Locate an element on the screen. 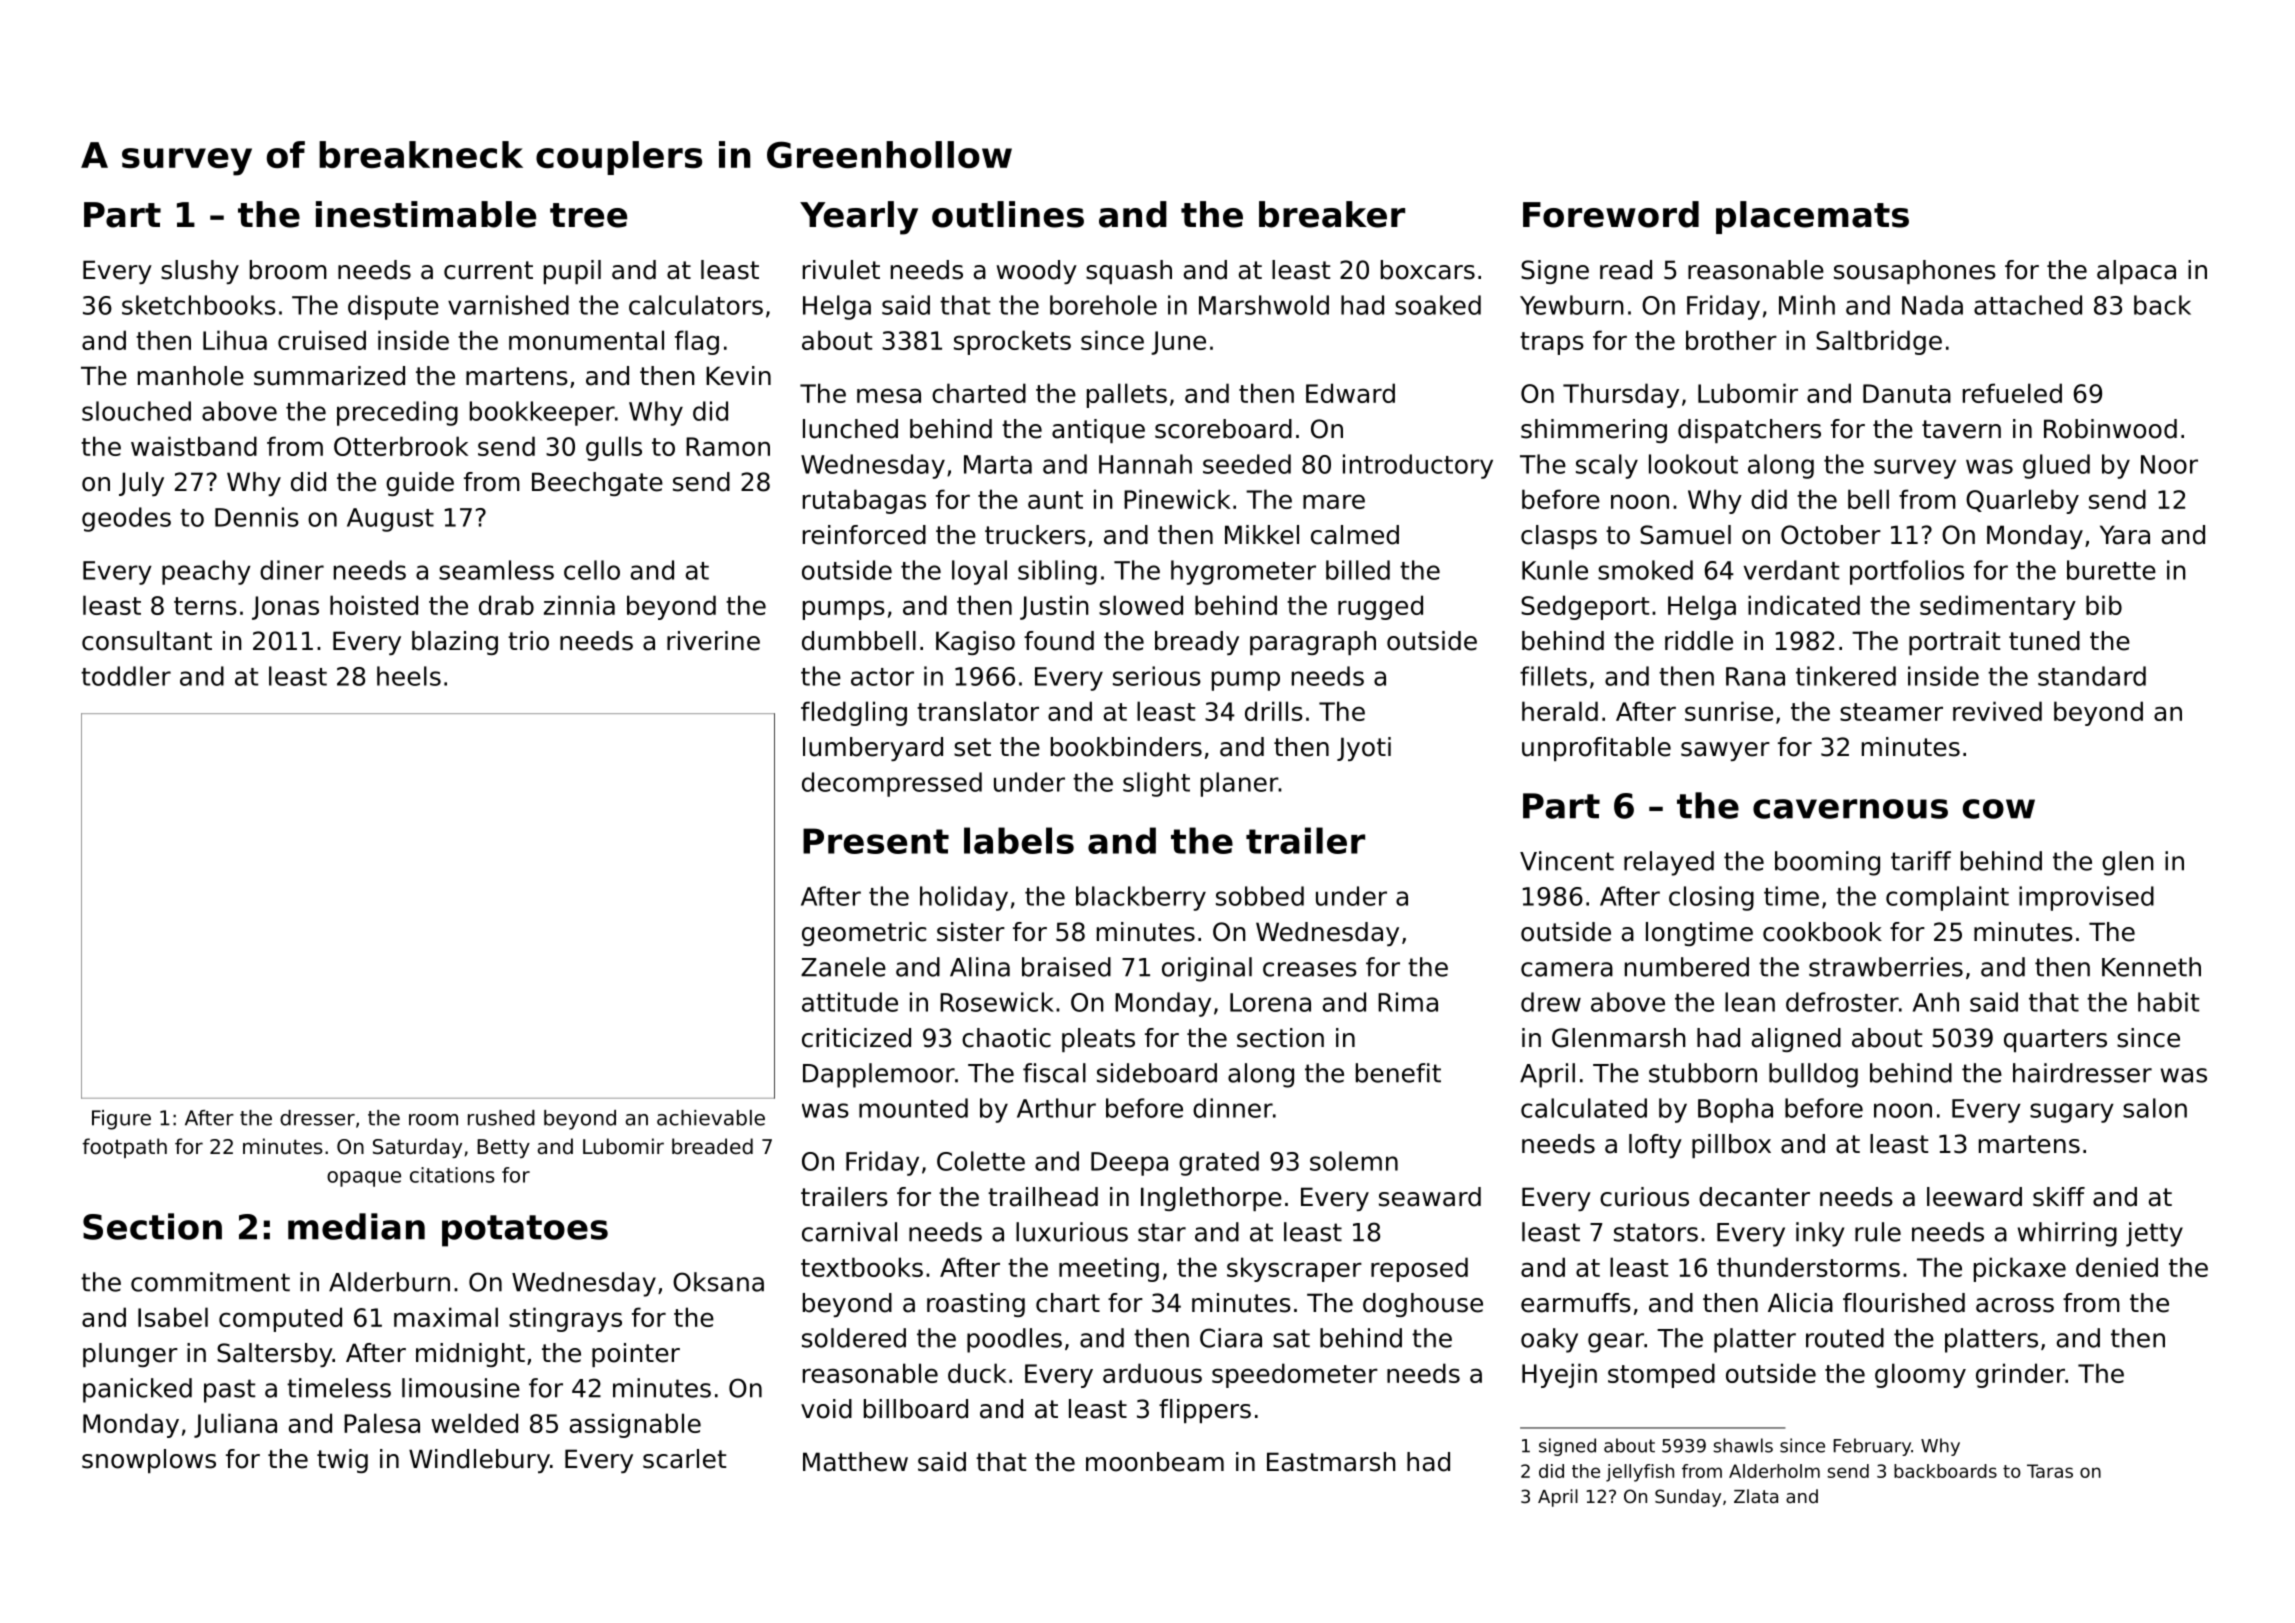 Image resolution: width=2295 pixels, height=1623 pixels. moonbeam is located at coordinates (1155, 1462).
